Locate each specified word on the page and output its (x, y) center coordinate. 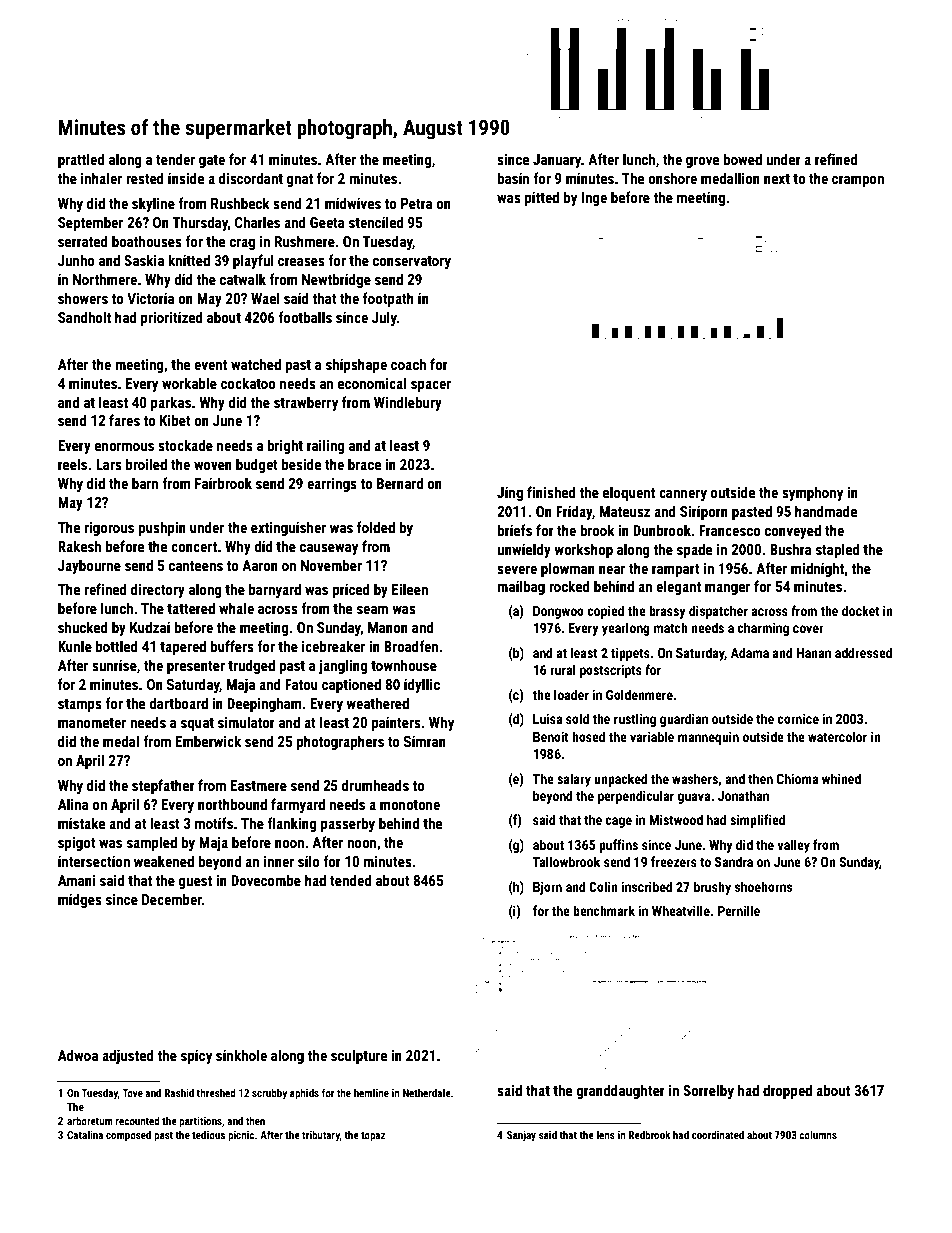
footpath (388, 299)
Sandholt (84, 317)
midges (80, 900)
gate (212, 161)
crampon (858, 181)
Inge (594, 199)
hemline (371, 1092)
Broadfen (411, 646)
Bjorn (547, 888)
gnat (300, 180)
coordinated (718, 1134)
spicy (196, 1057)
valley (793, 846)
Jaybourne (89, 566)
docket (861, 610)
